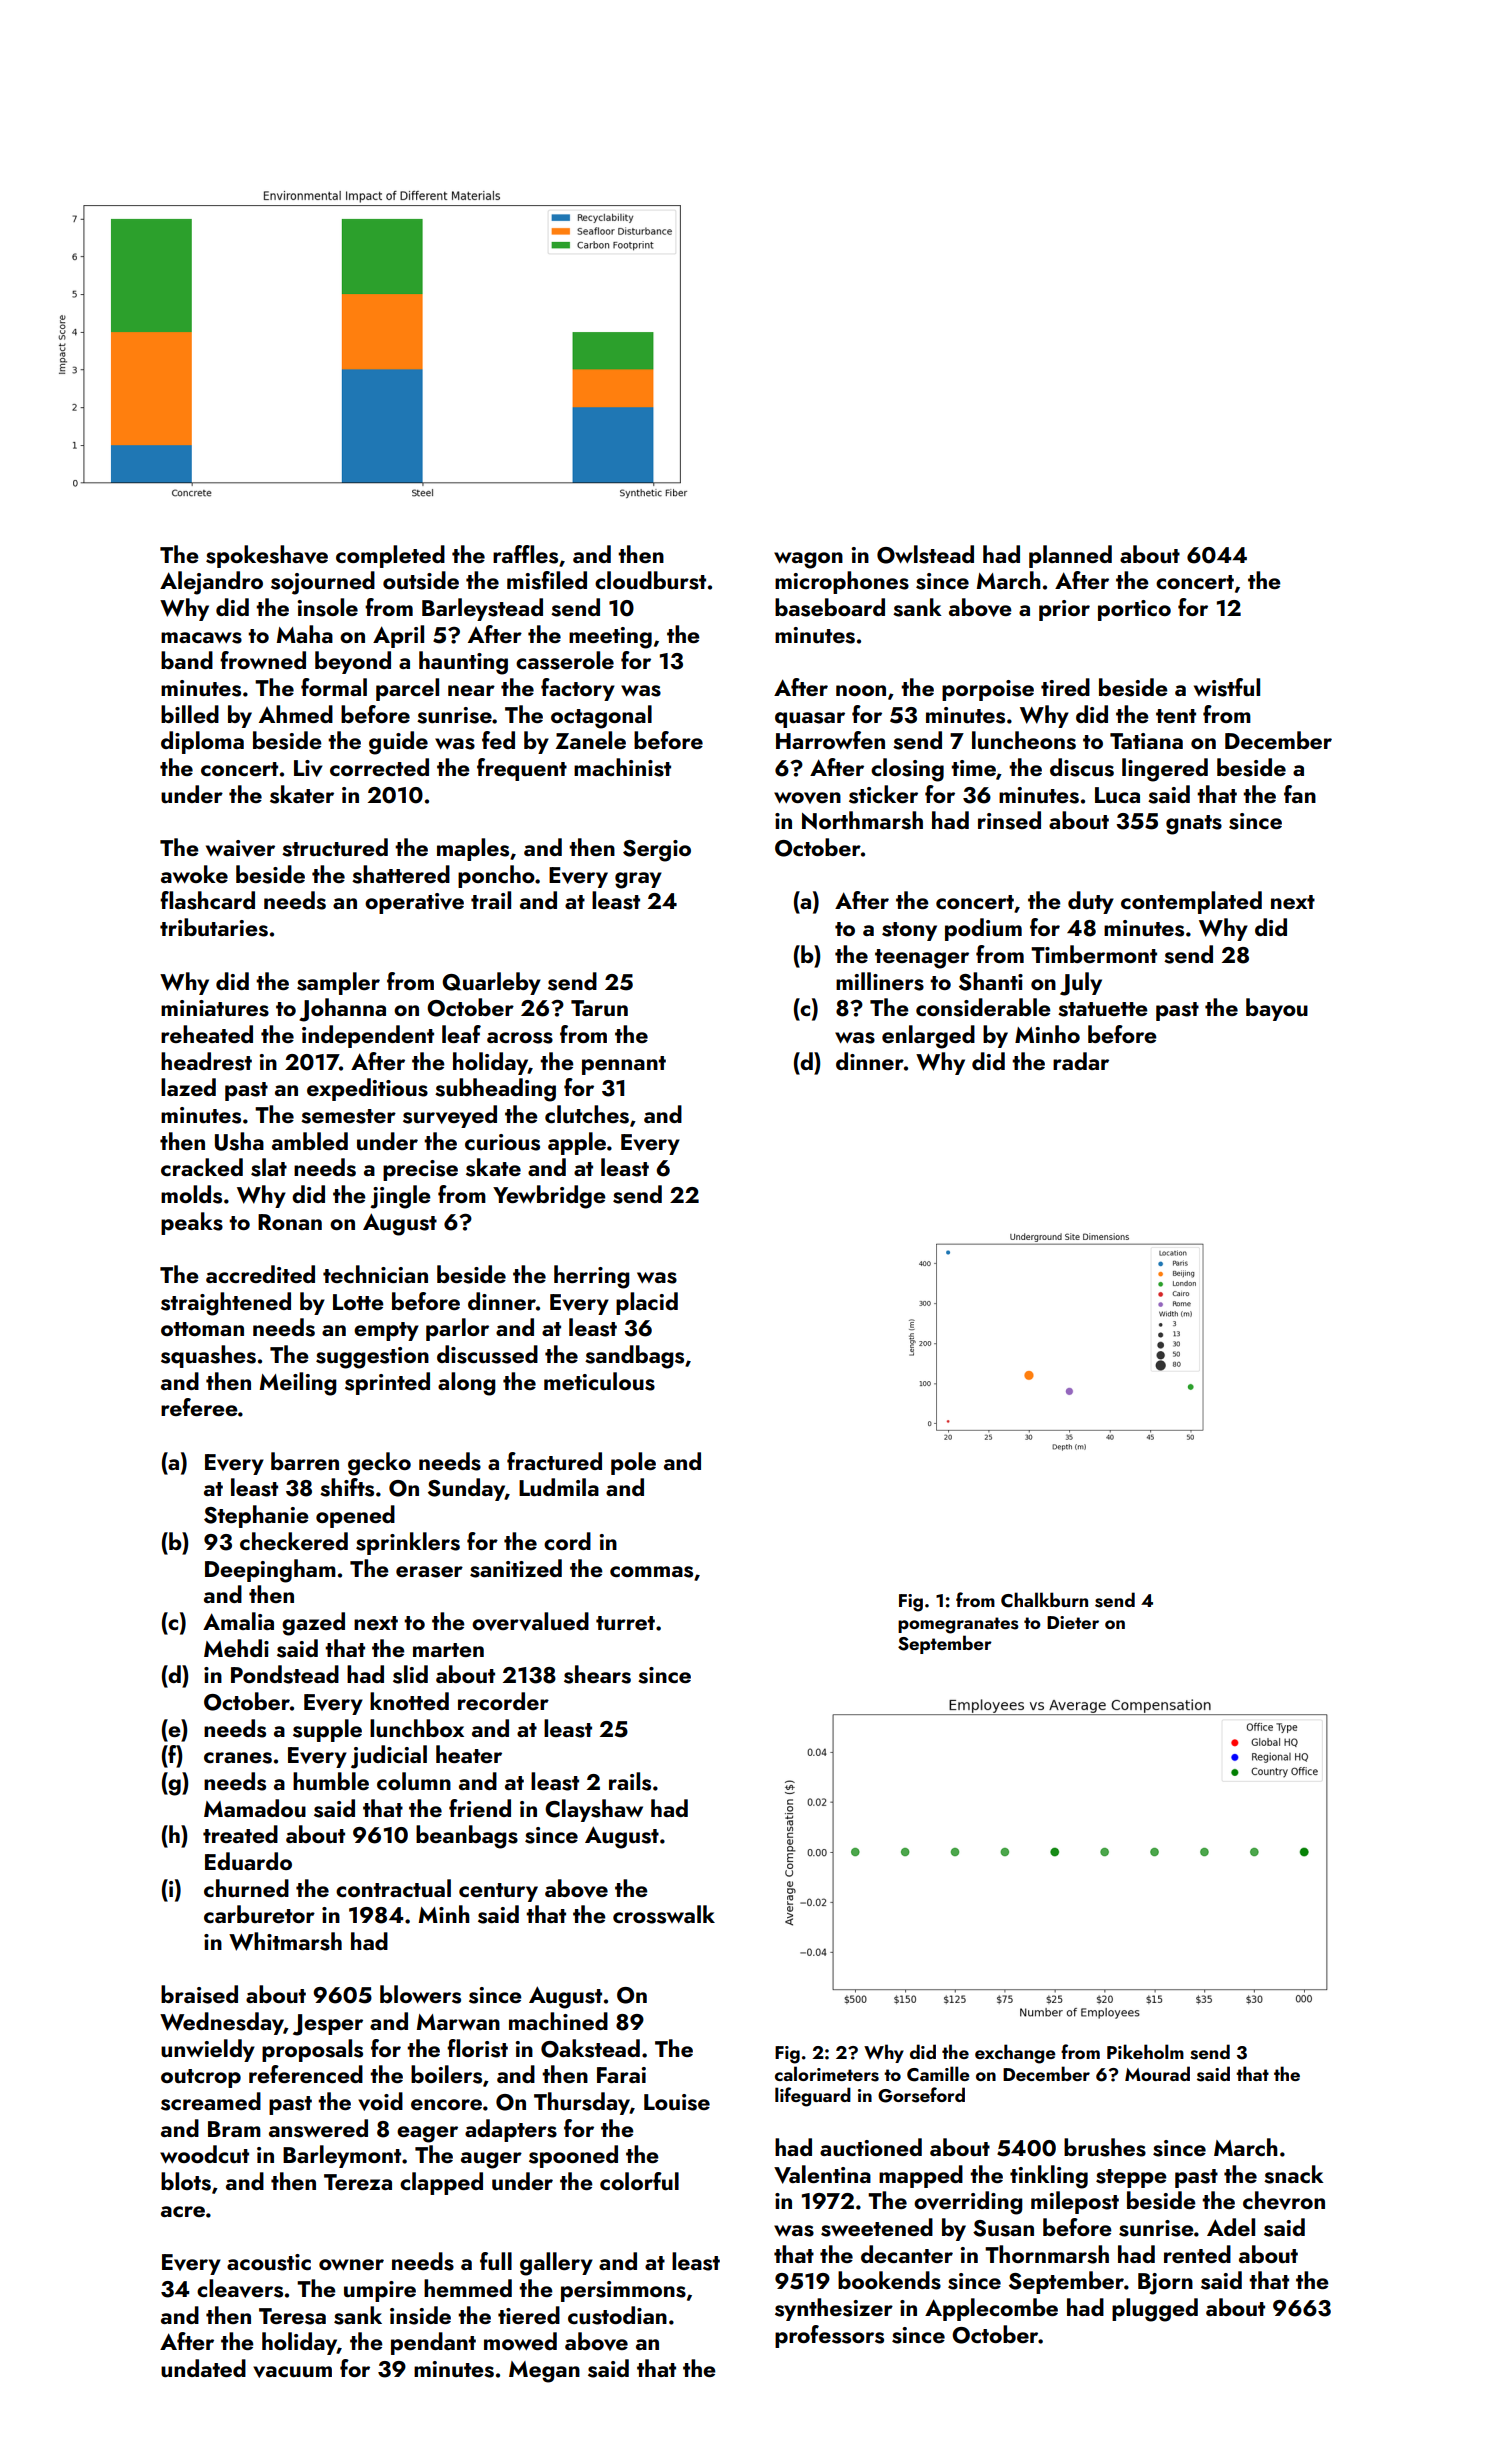 The height and width of the screenshot is (2464, 1496). What do you see at coordinates (808, 560) in the screenshot?
I see `wagon` at bounding box center [808, 560].
